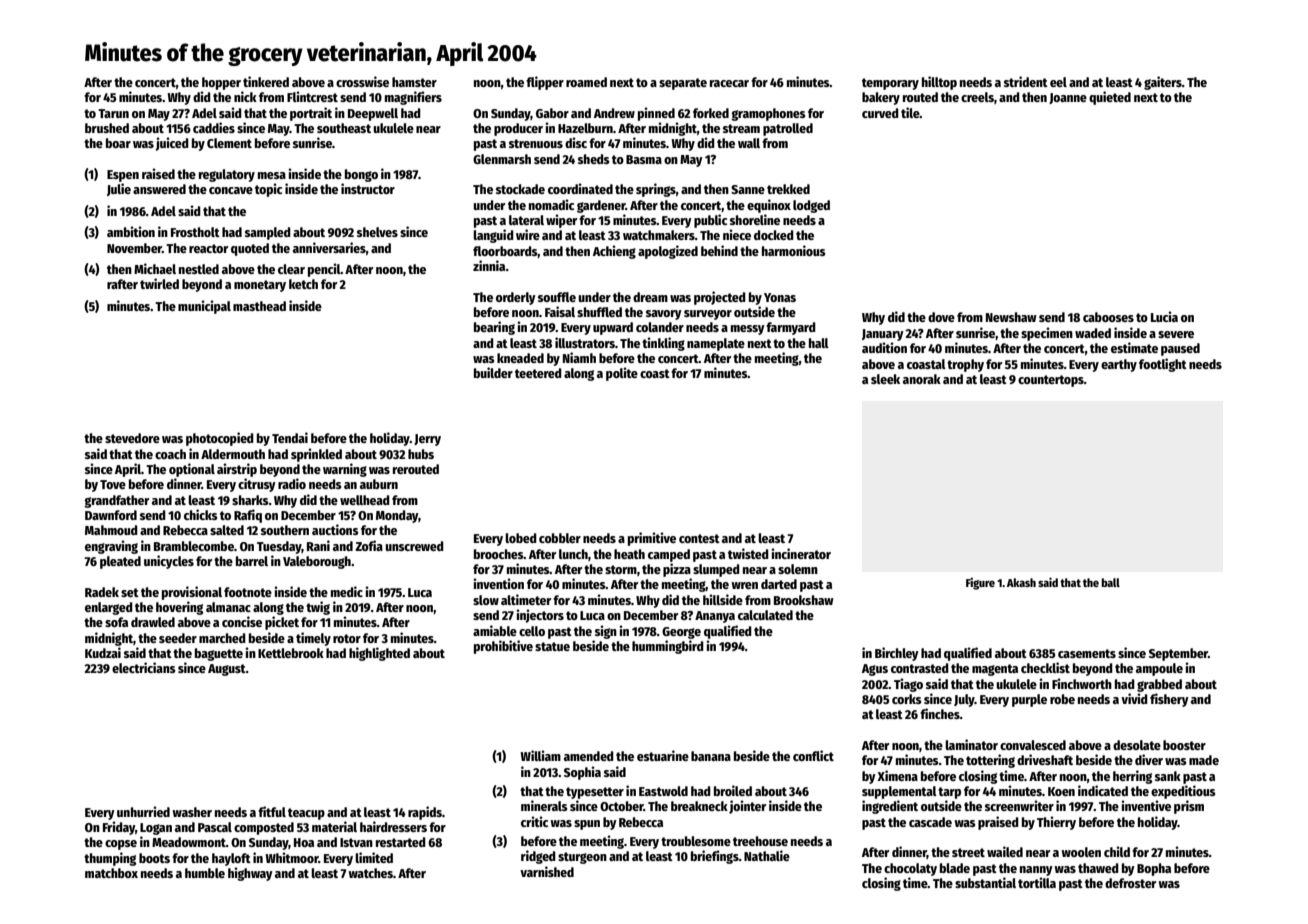  Describe the element at coordinates (656, 190) in the document. I see `springs` at that location.
